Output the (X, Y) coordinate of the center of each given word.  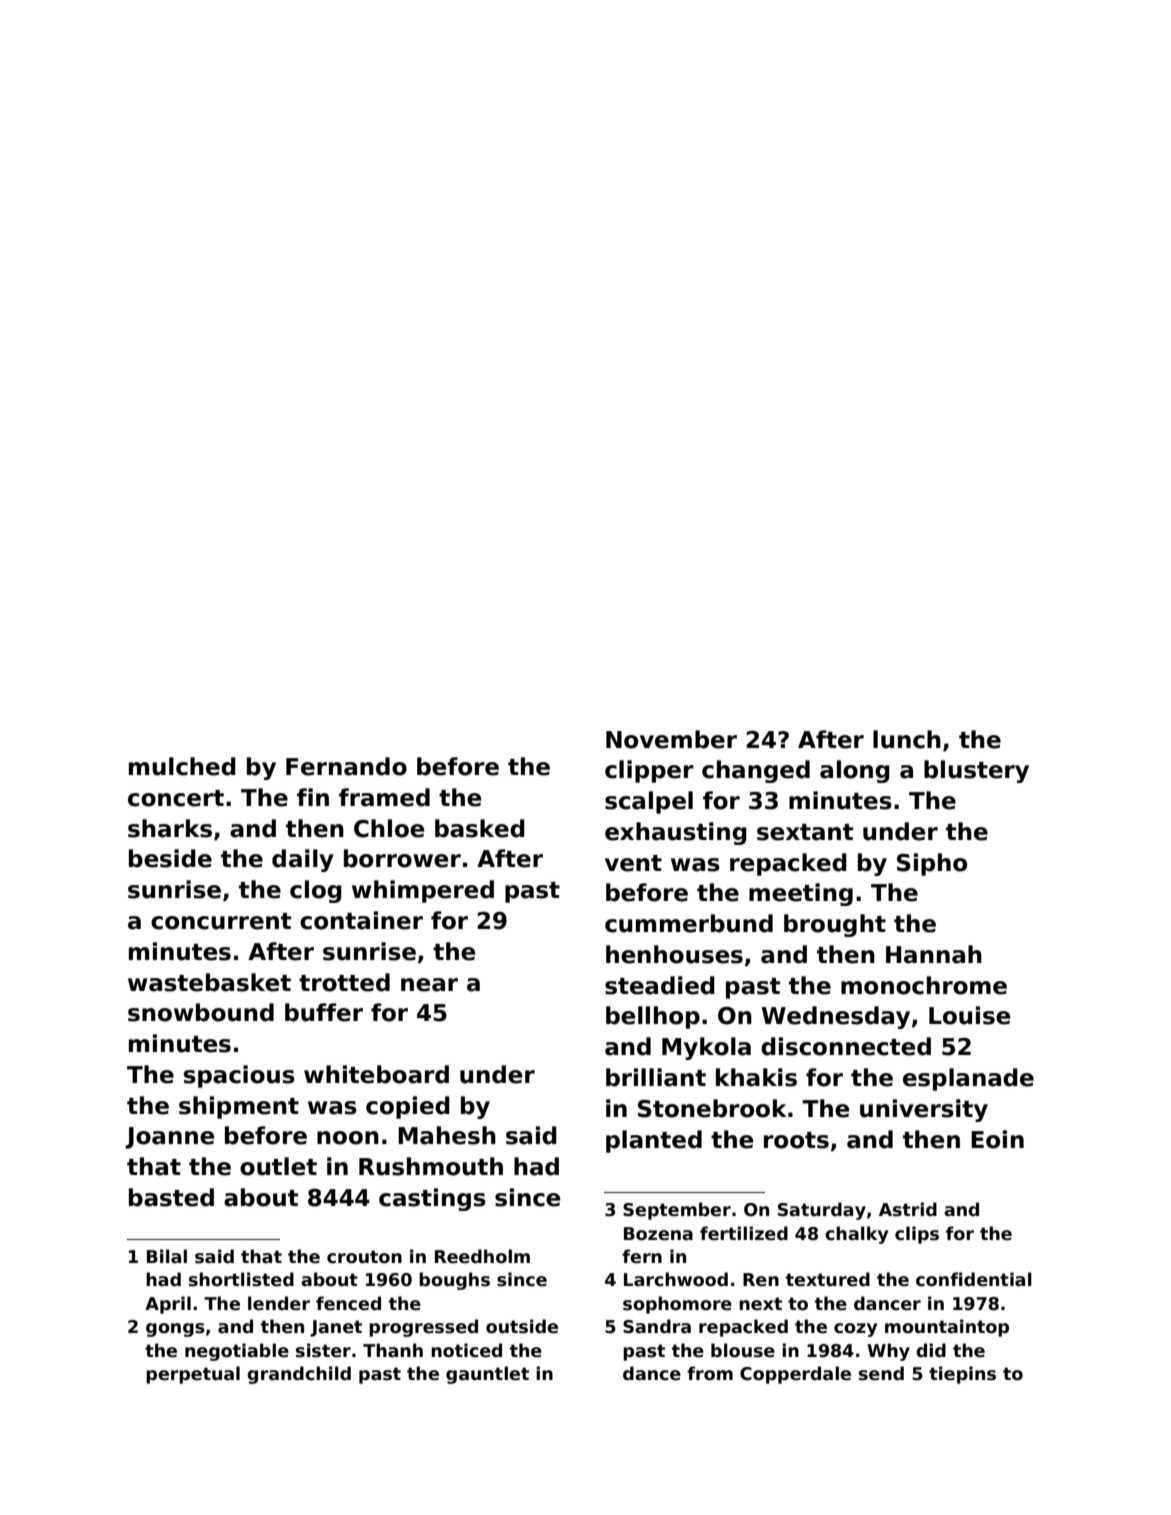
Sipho (932, 864)
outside (522, 1326)
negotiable (237, 1352)
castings (432, 1199)
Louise (969, 1015)
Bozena (658, 1234)
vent (633, 863)
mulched (182, 766)
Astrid (908, 1209)
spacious (239, 1076)
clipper (649, 771)
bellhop (653, 1017)
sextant (805, 832)
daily (303, 860)
